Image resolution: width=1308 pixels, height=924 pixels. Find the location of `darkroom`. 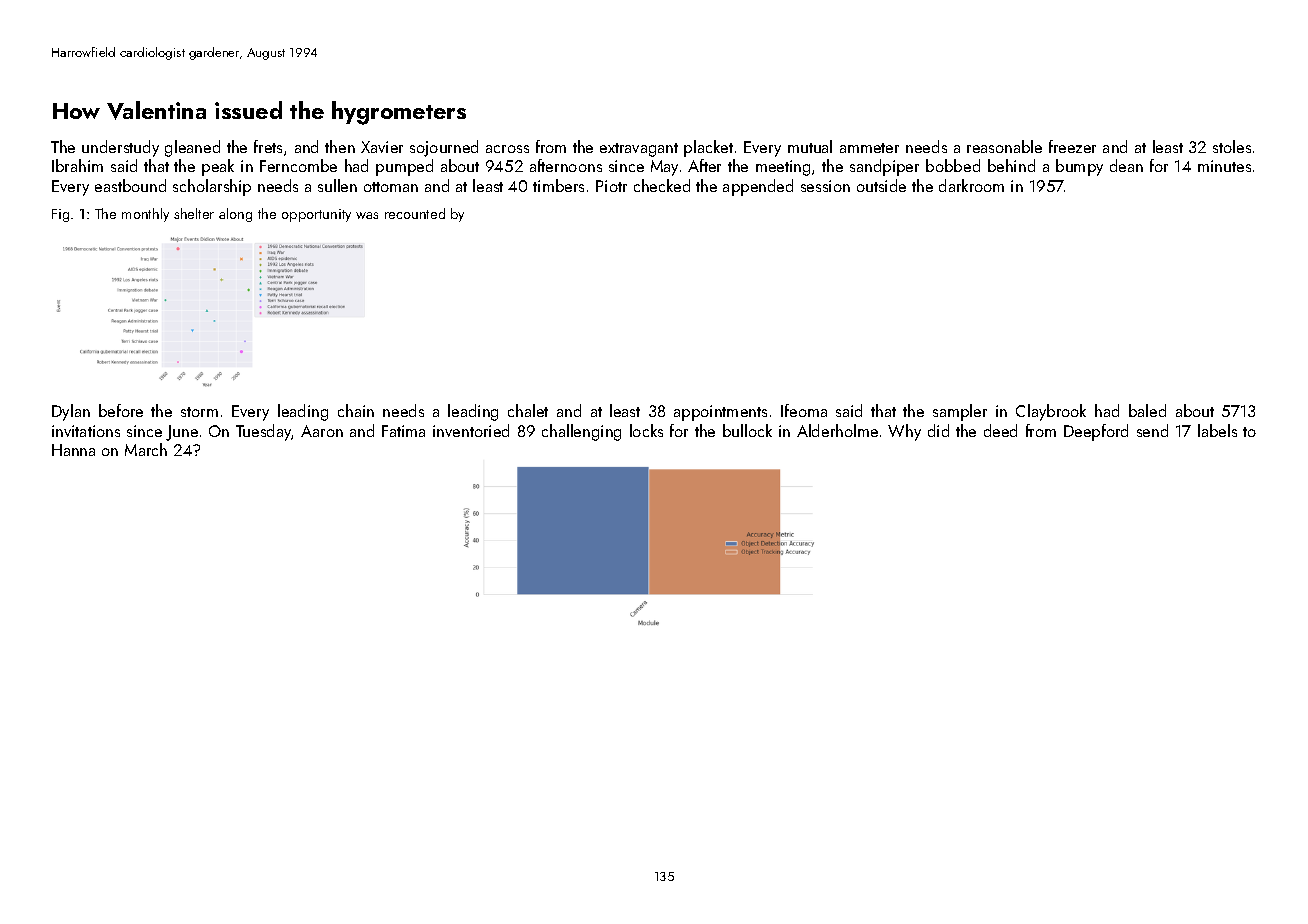

darkroom is located at coordinates (971, 185).
